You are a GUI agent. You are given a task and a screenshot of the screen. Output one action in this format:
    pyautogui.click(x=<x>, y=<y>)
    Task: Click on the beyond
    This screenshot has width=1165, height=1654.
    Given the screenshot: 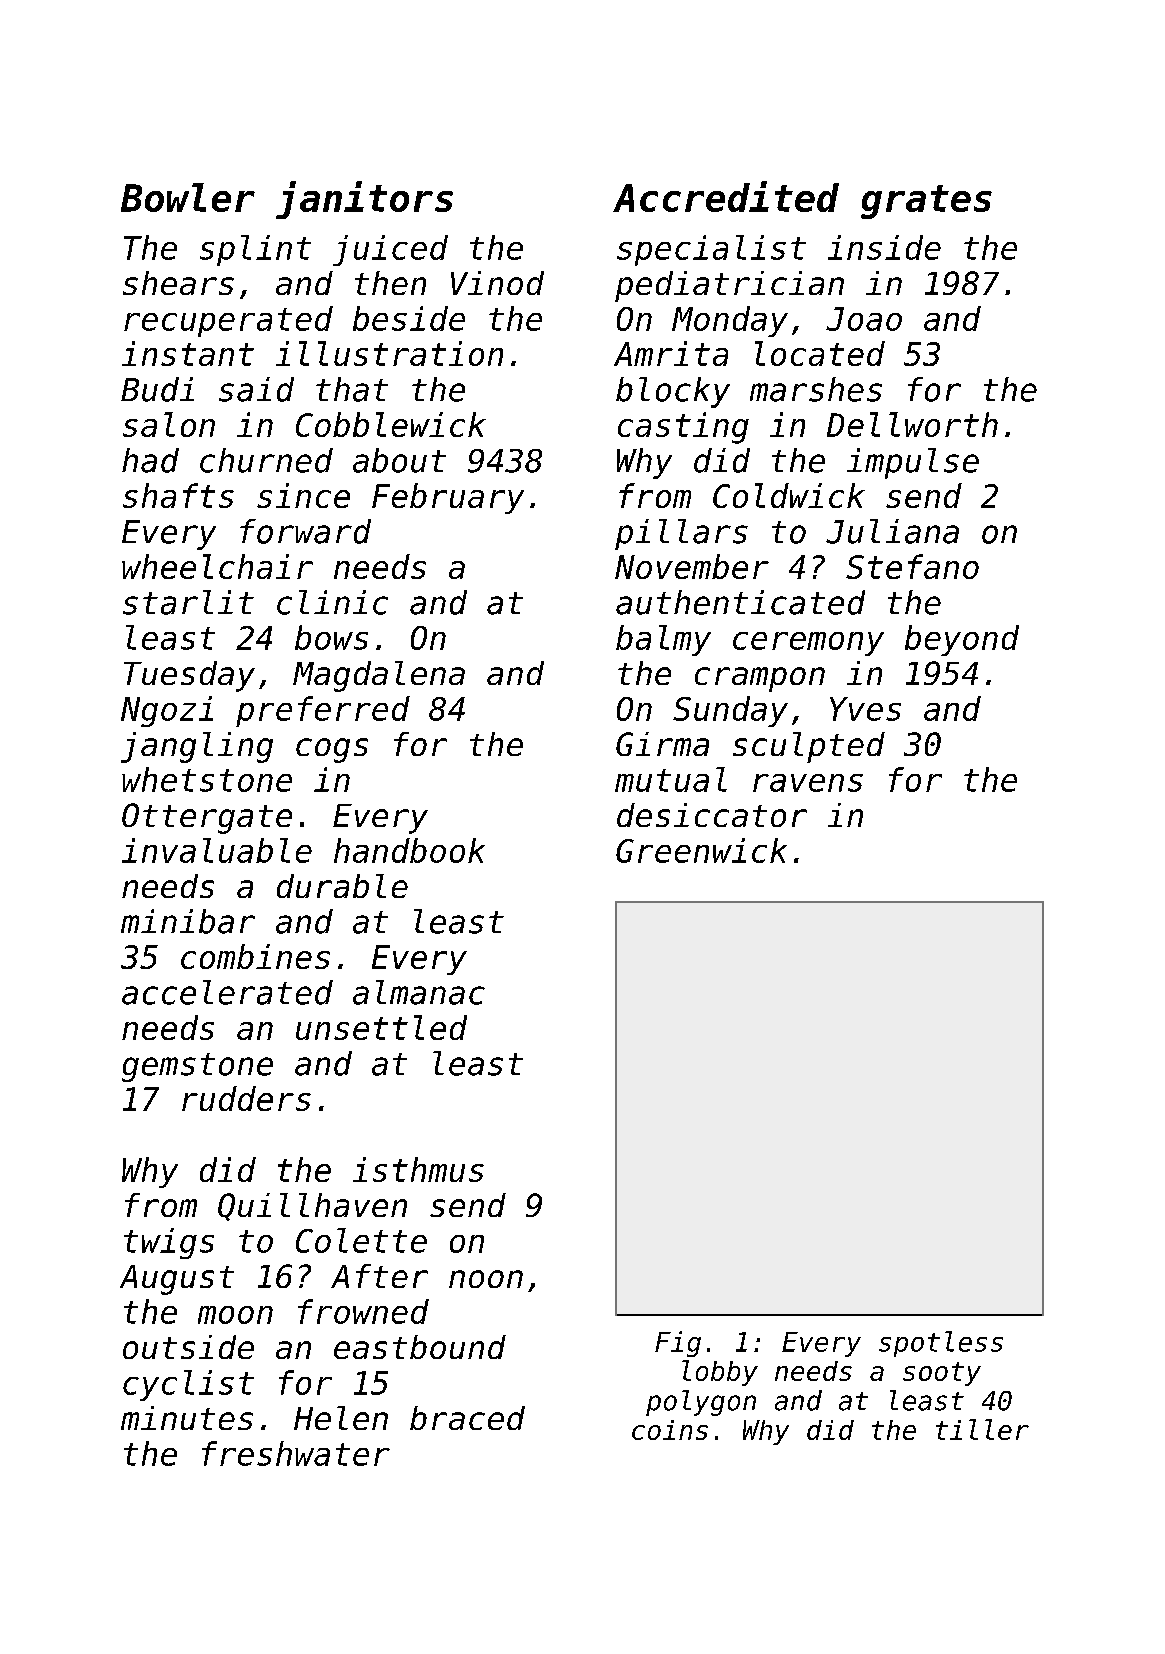 What is the action you would take?
    pyautogui.click(x=962, y=640)
